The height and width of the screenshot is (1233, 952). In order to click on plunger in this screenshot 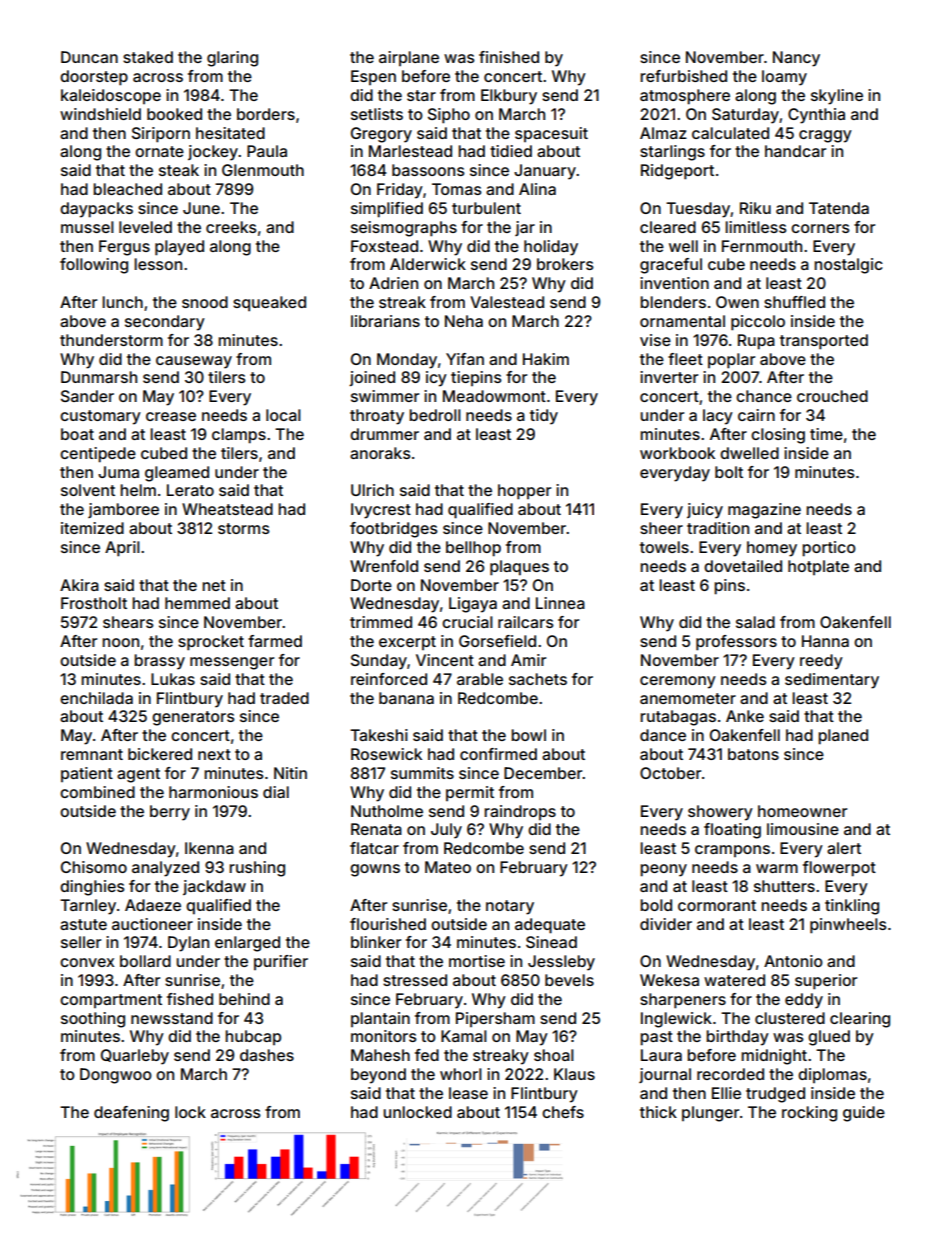, I will do `click(710, 1114)`.
